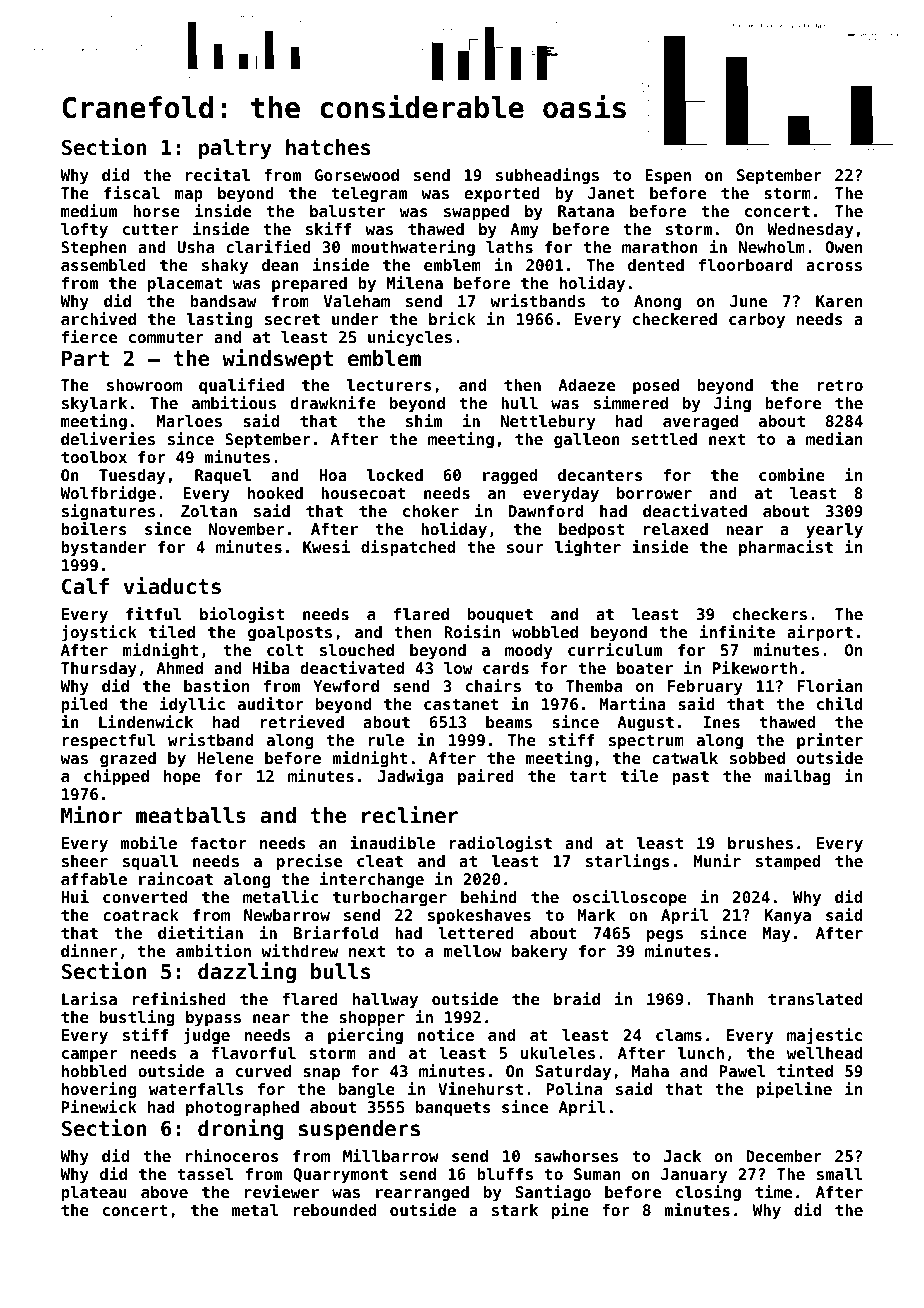 The height and width of the screenshot is (1308, 924). What do you see at coordinates (94, 1194) in the screenshot?
I see `plateau` at bounding box center [94, 1194].
